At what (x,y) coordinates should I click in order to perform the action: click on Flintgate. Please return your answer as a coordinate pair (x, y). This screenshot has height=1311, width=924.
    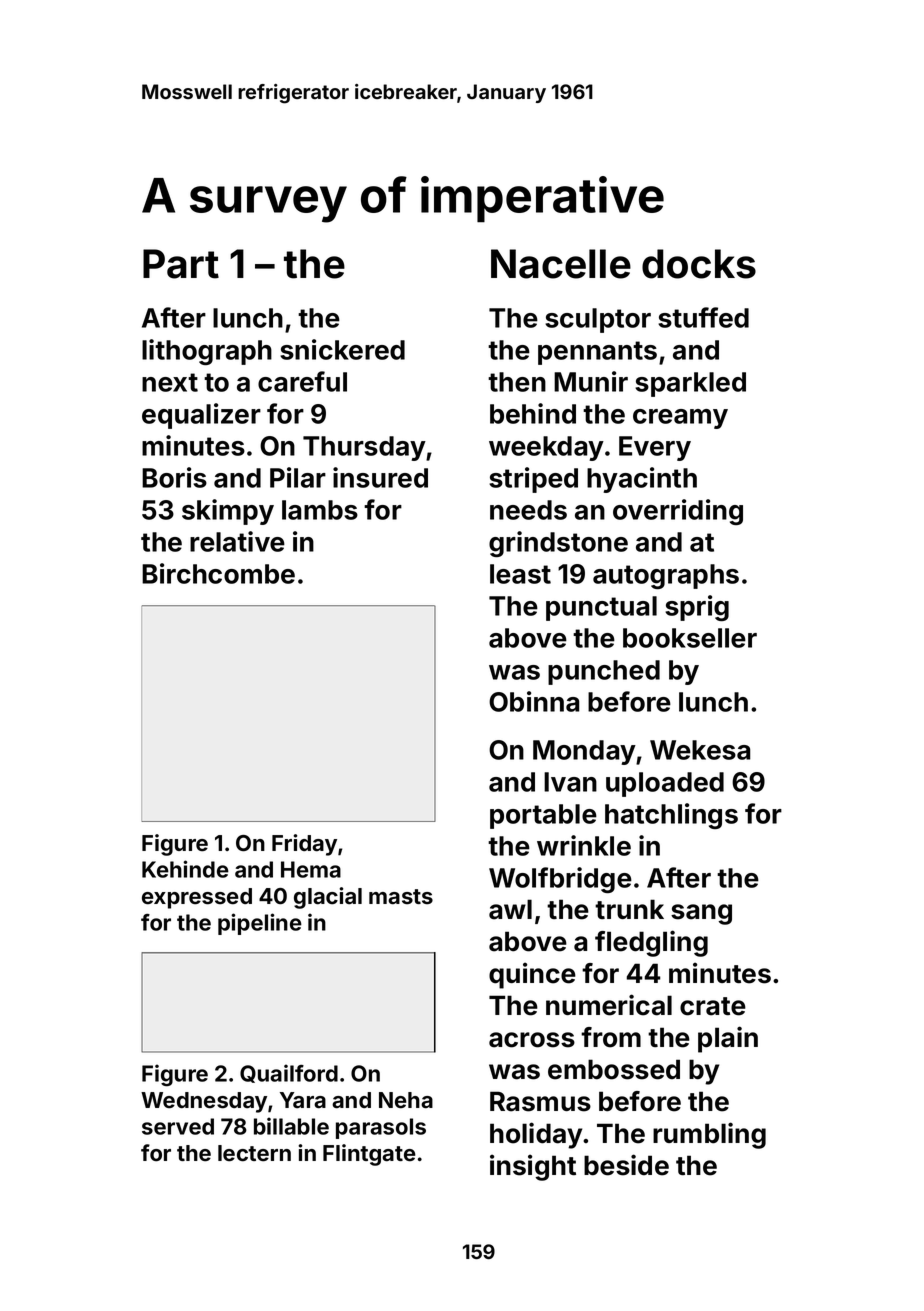
    Looking at the image, I should click on (369, 1155).
